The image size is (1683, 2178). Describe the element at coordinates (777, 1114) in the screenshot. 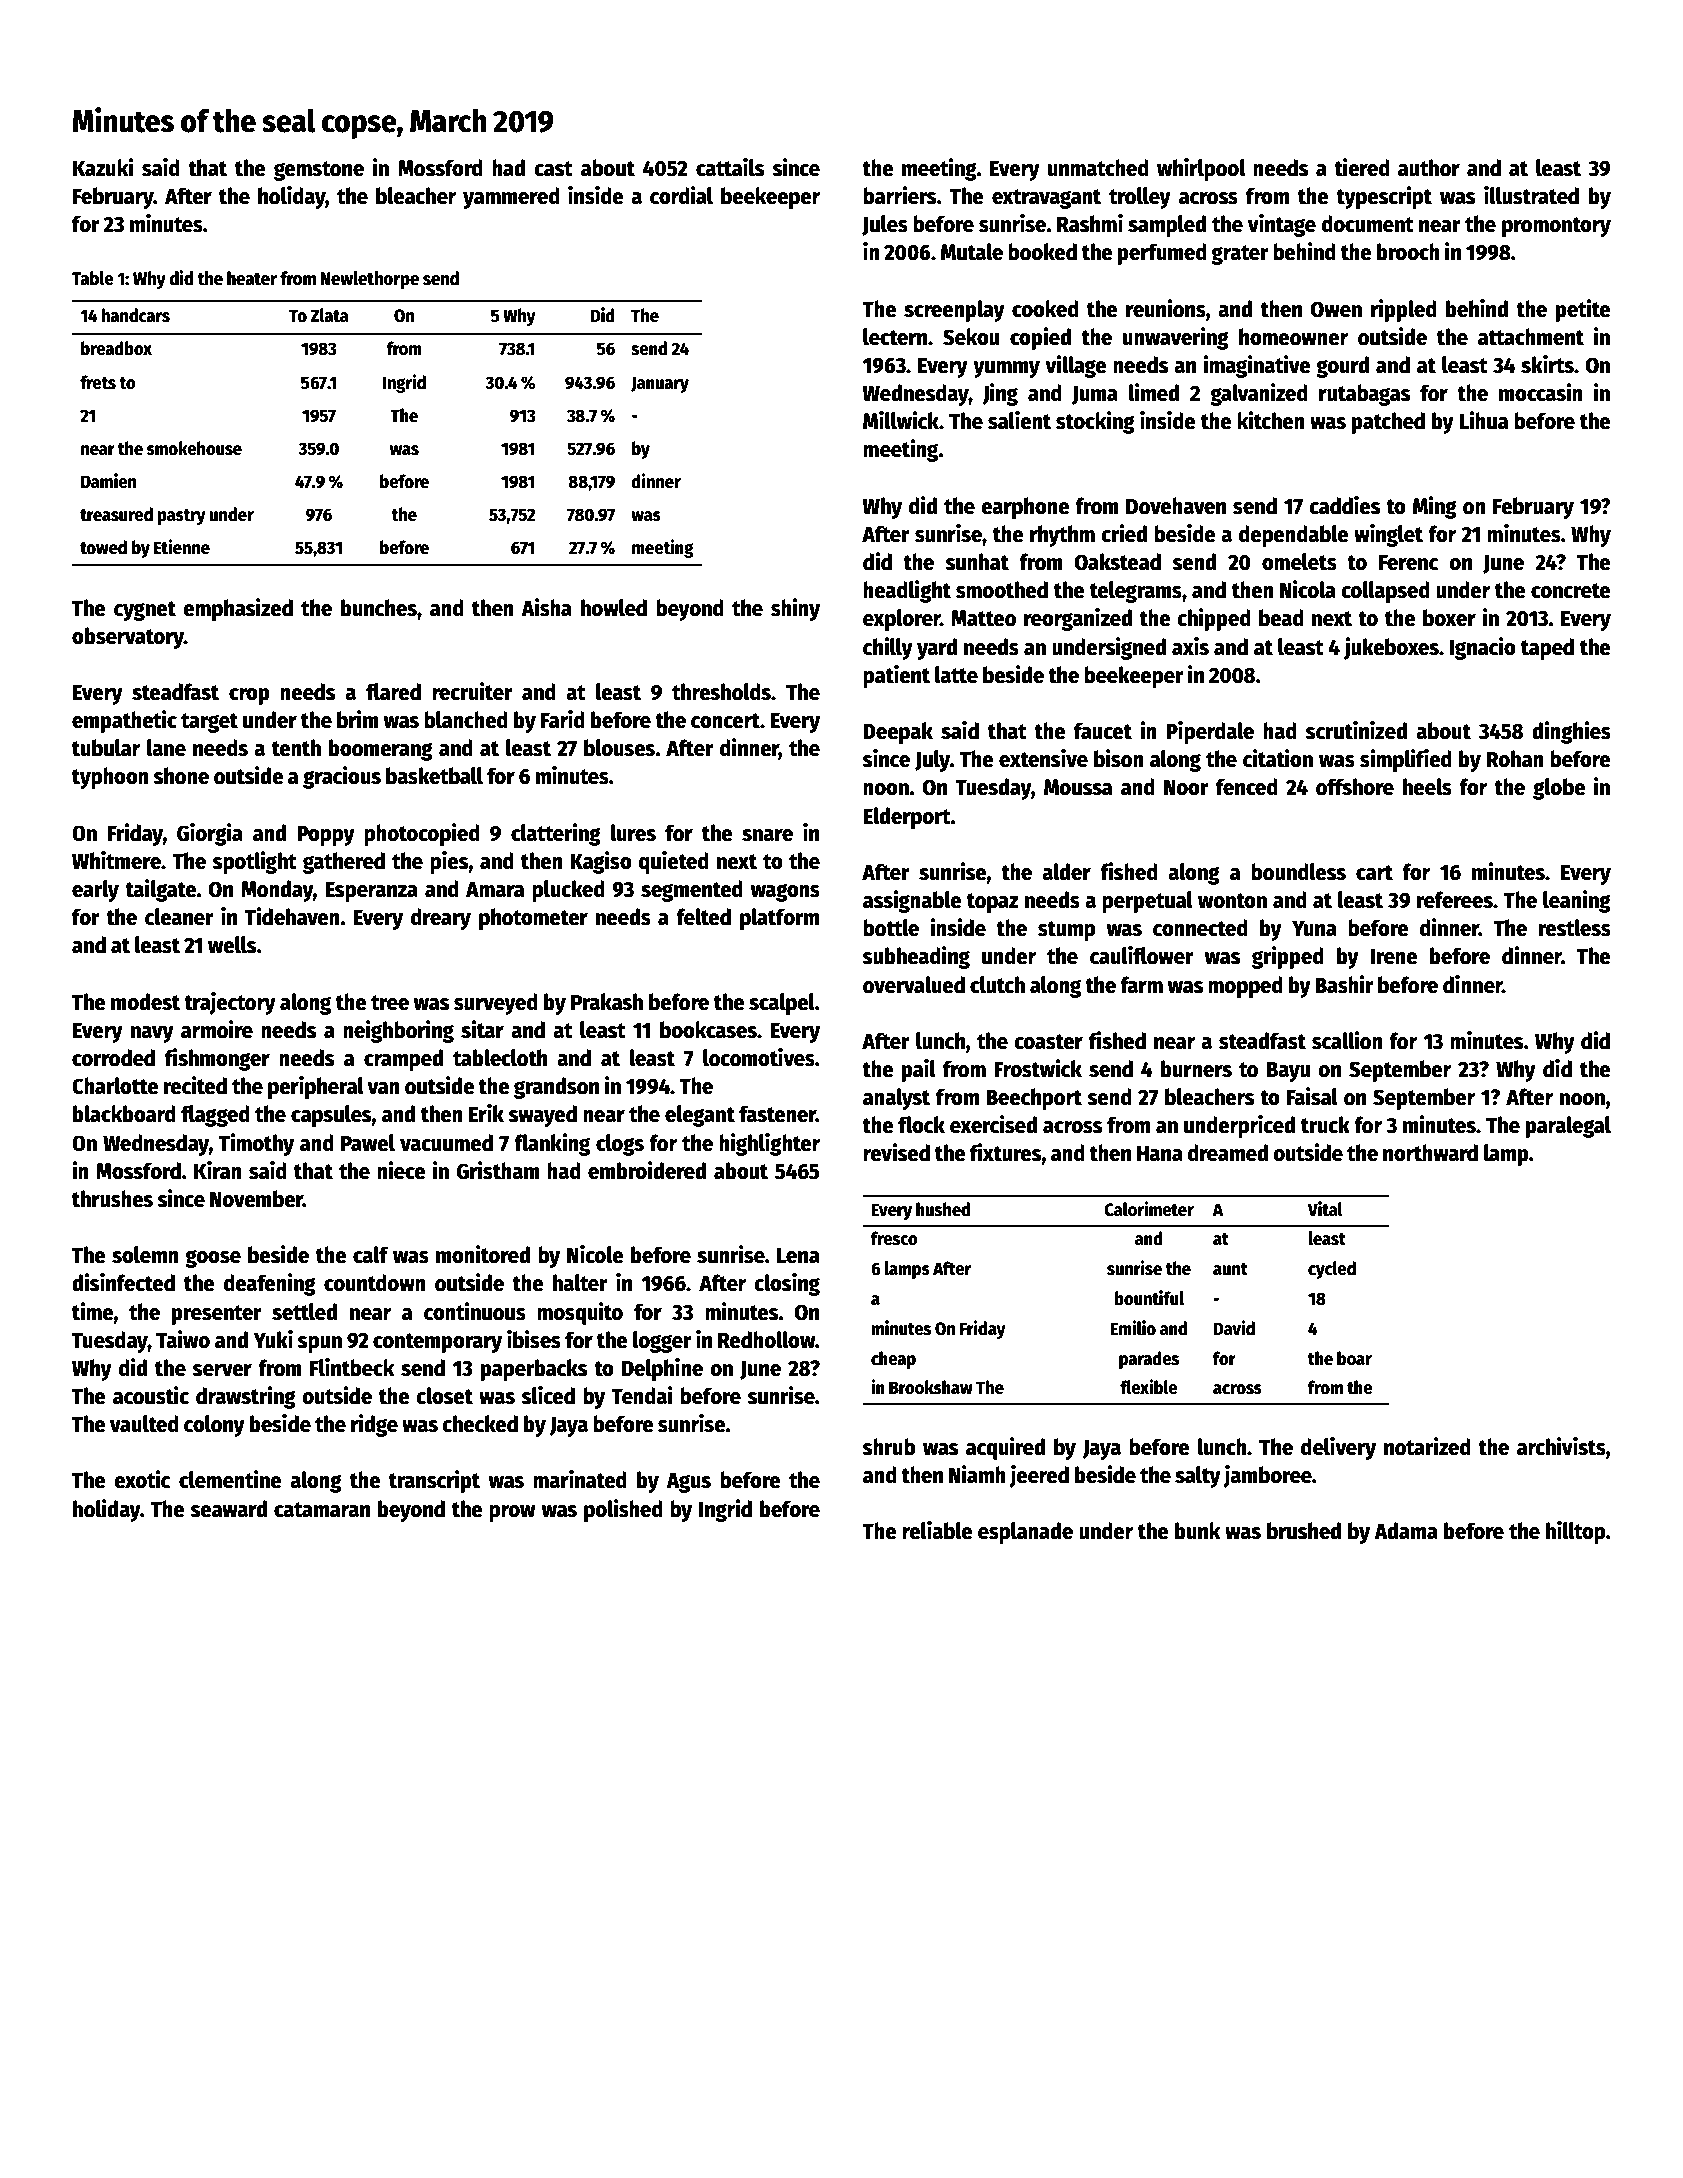

I see `fastener` at that location.
